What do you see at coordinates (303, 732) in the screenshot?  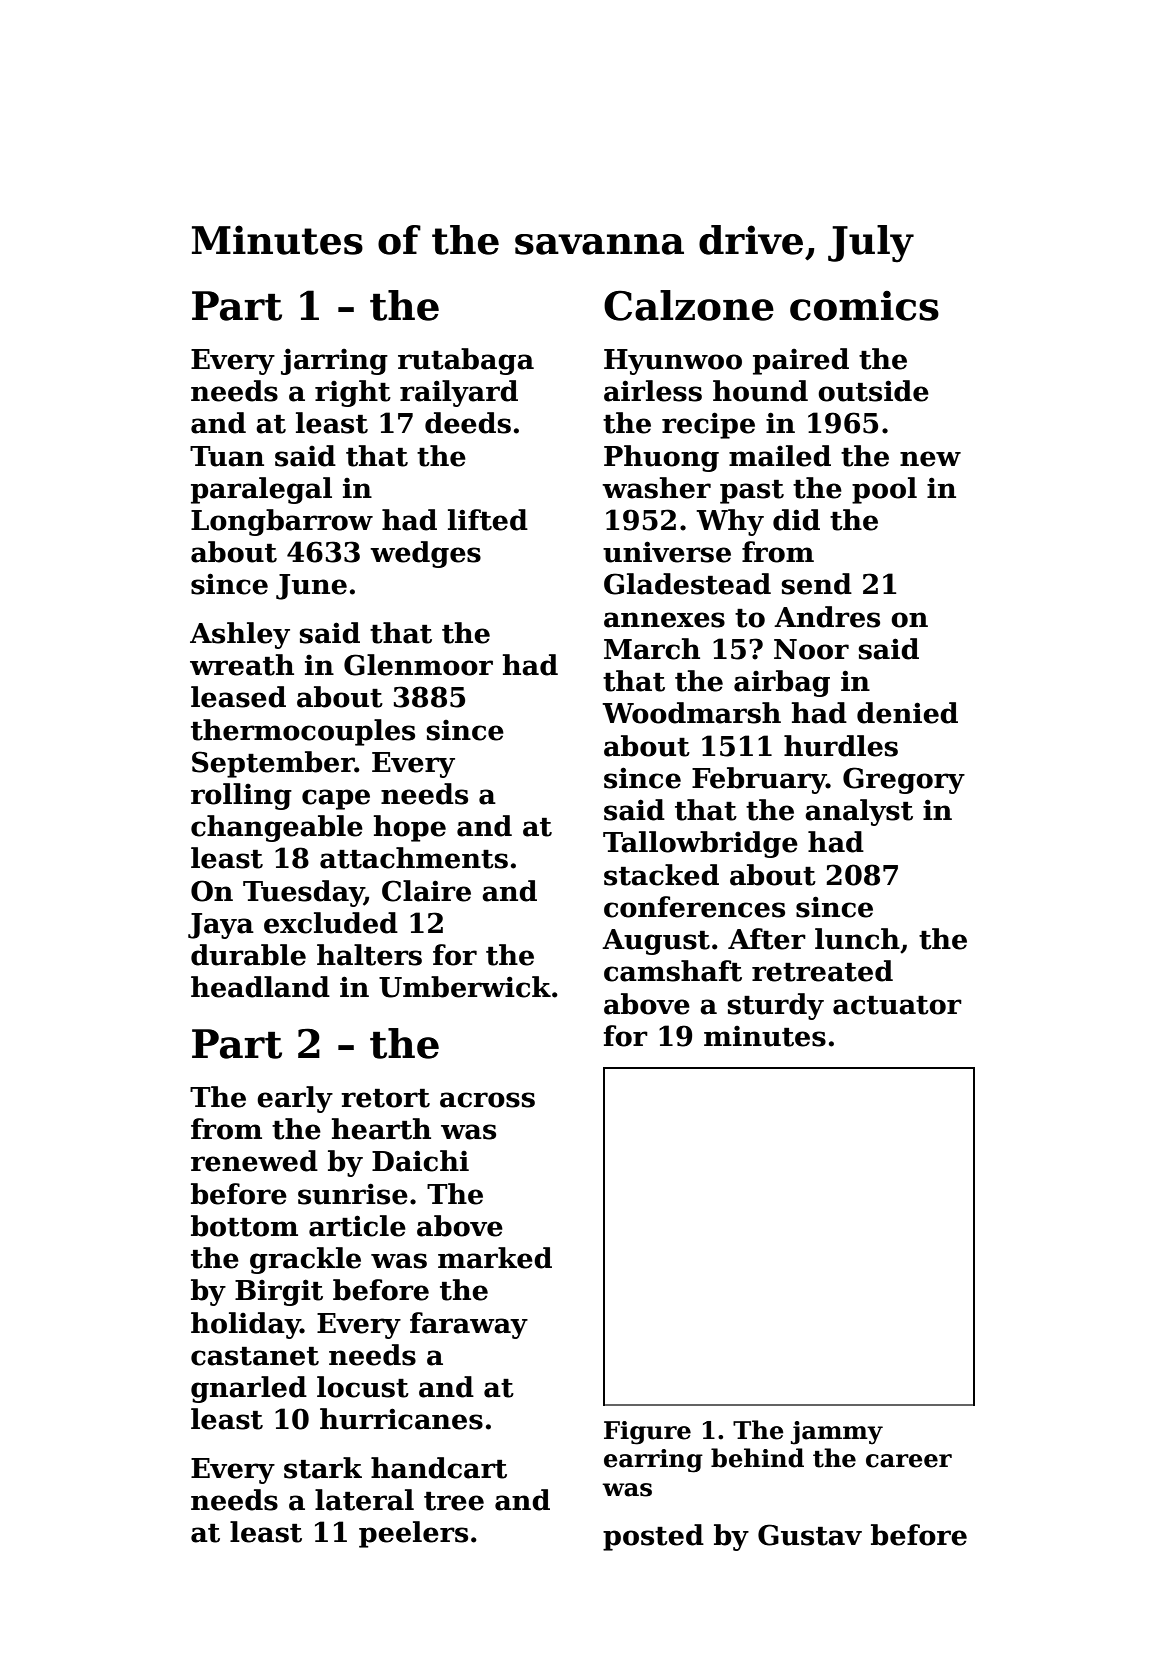 I see `thermocouples` at bounding box center [303, 732].
